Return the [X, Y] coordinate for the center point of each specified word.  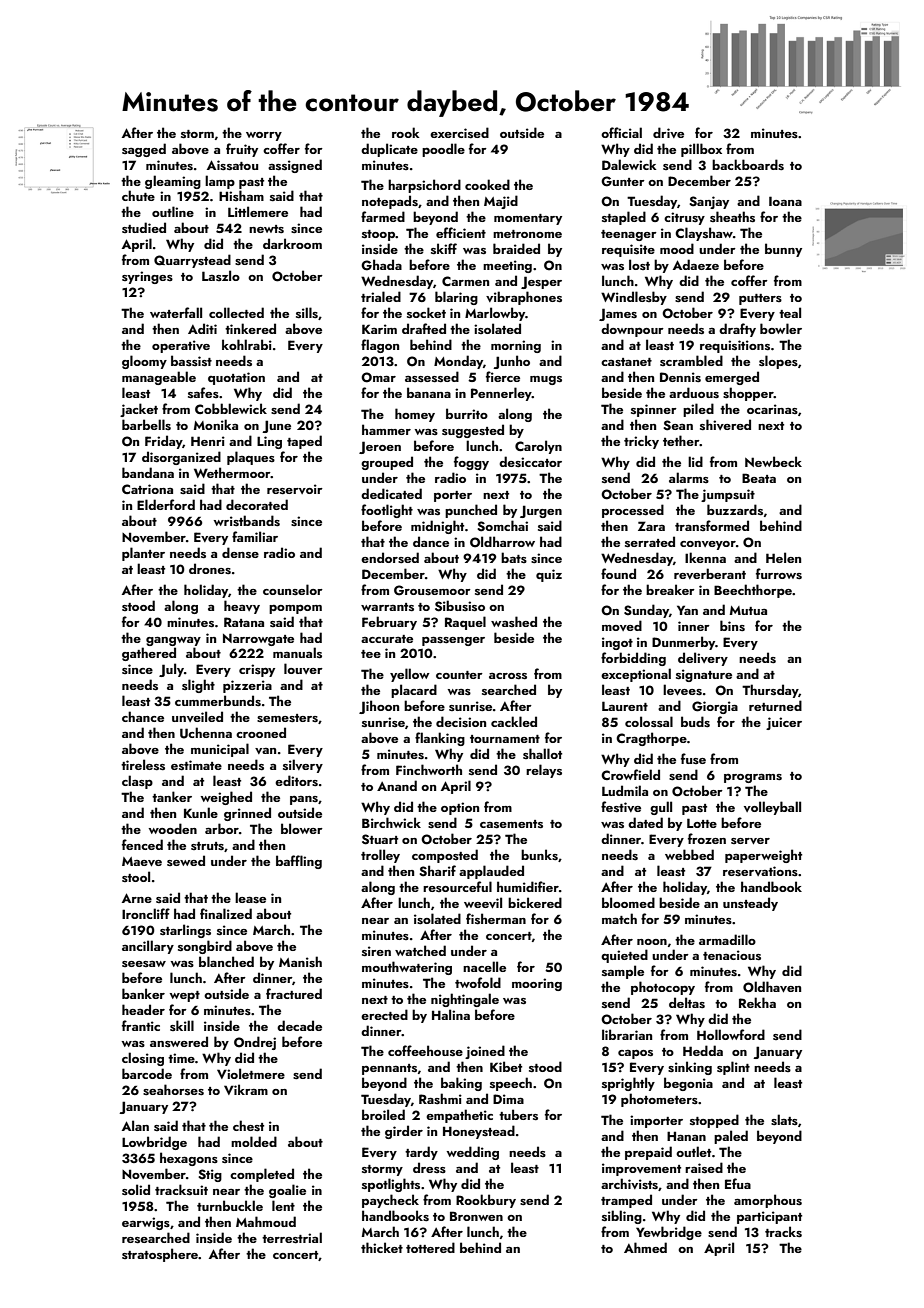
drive [668, 132]
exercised [459, 133]
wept [185, 996]
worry [264, 136]
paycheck [390, 1201]
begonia [688, 1084]
